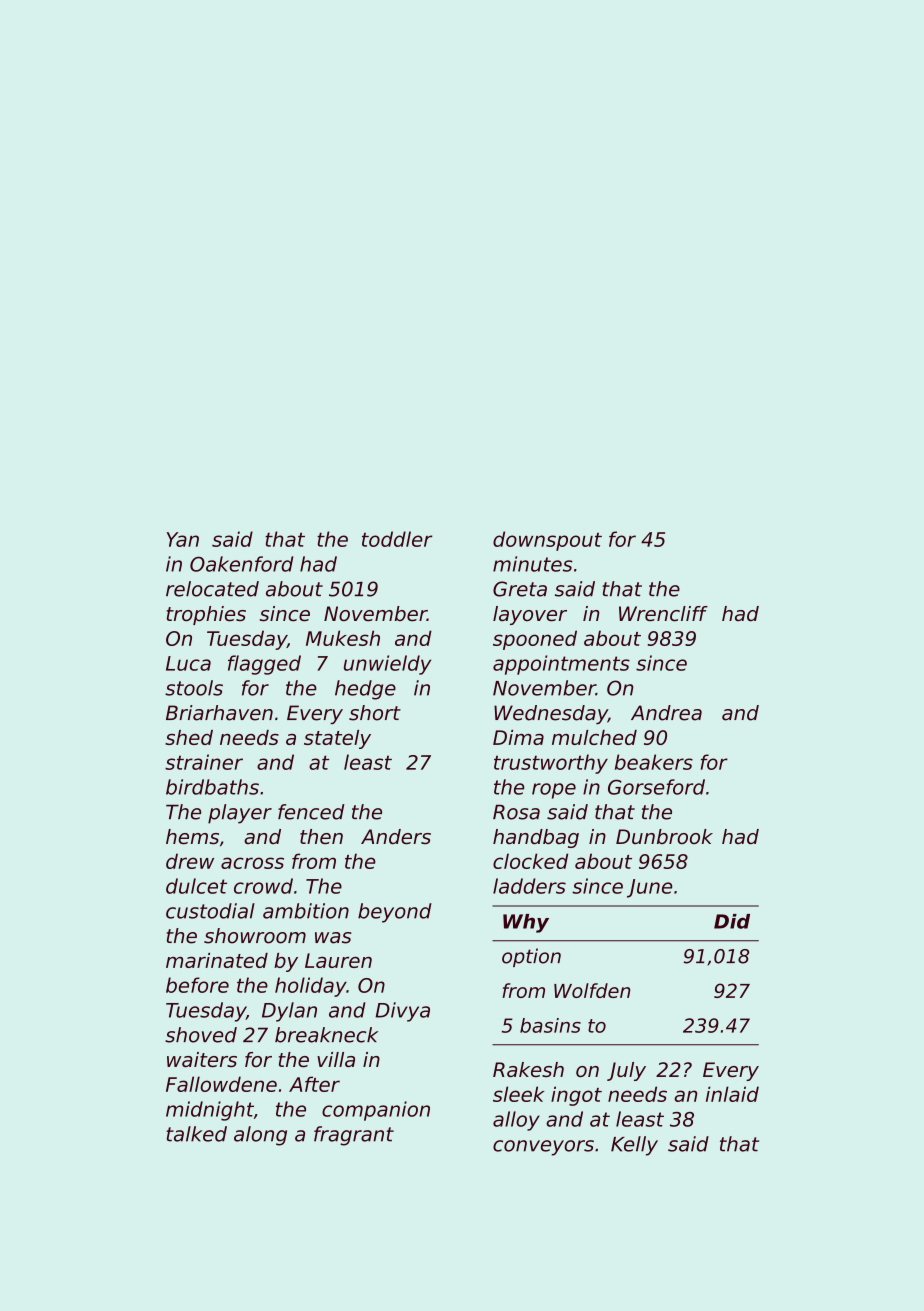 The width and height of the screenshot is (924, 1311). What do you see at coordinates (212, 787) in the screenshot?
I see `birdbaths` at bounding box center [212, 787].
